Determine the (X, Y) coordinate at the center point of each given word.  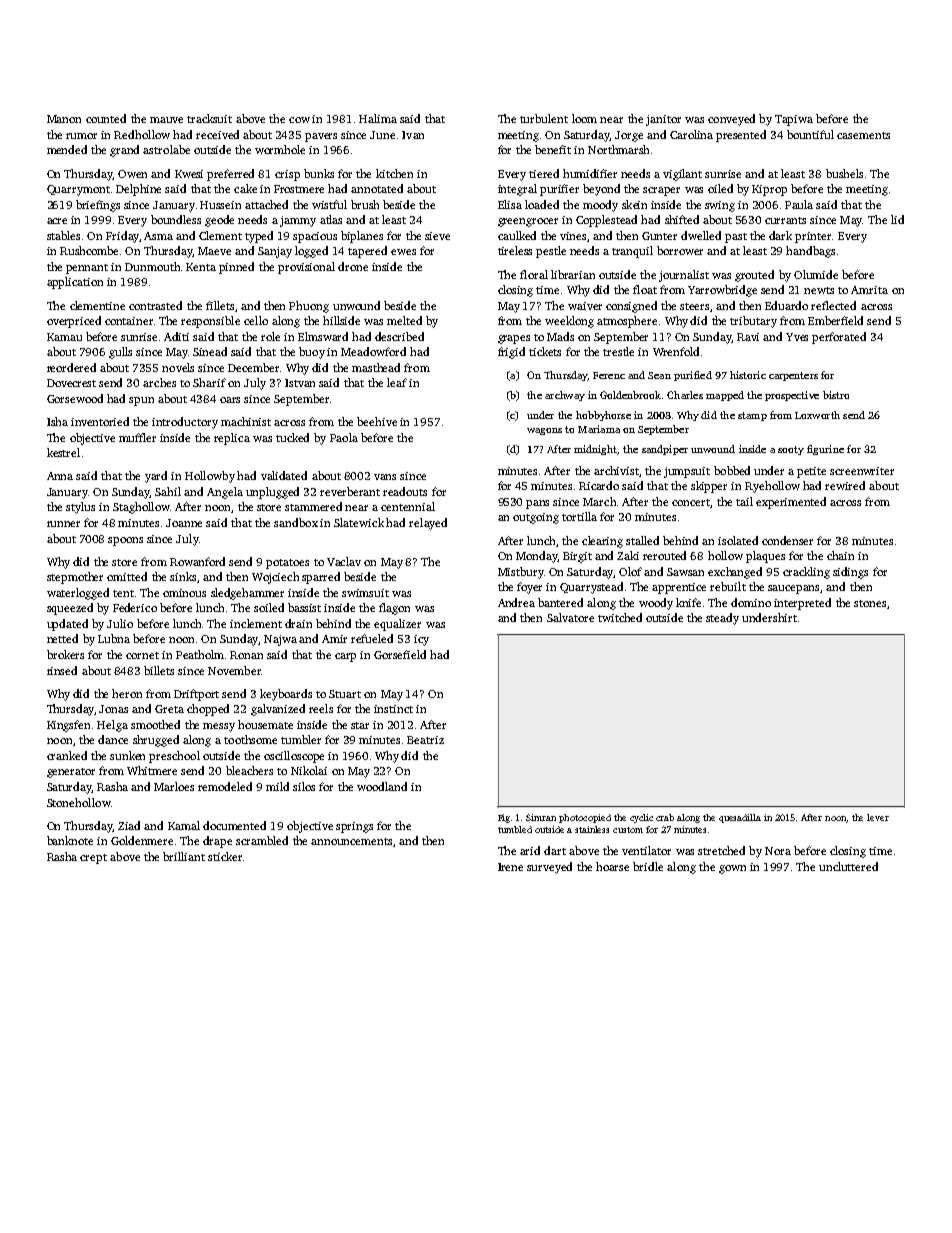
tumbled (515, 829)
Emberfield (835, 320)
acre (57, 221)
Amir (334, 639)
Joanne (184, 523)
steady (722, 619)
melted (404, 320)
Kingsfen (68, 726)
